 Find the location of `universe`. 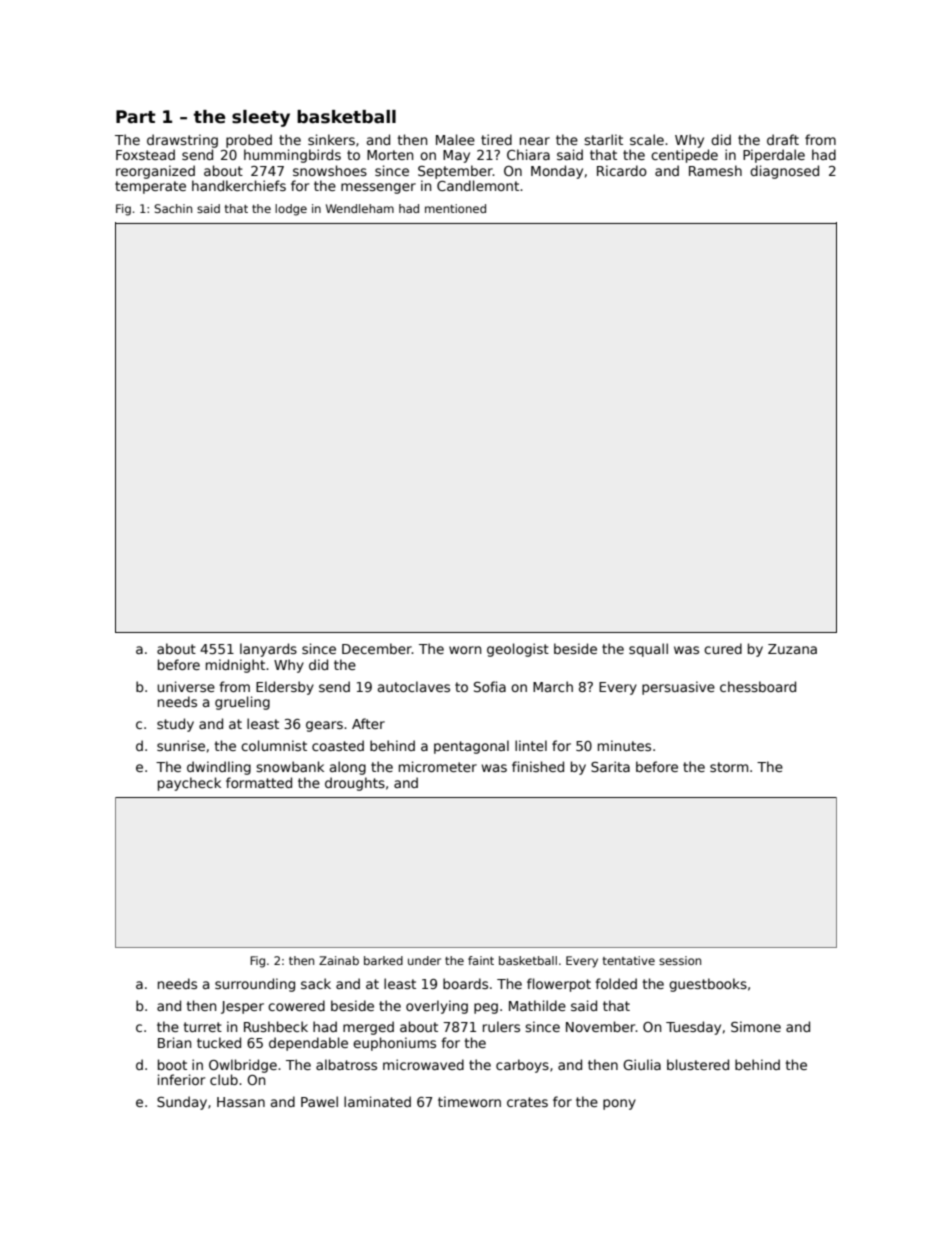

universe is located at coordinates (186, 686).
